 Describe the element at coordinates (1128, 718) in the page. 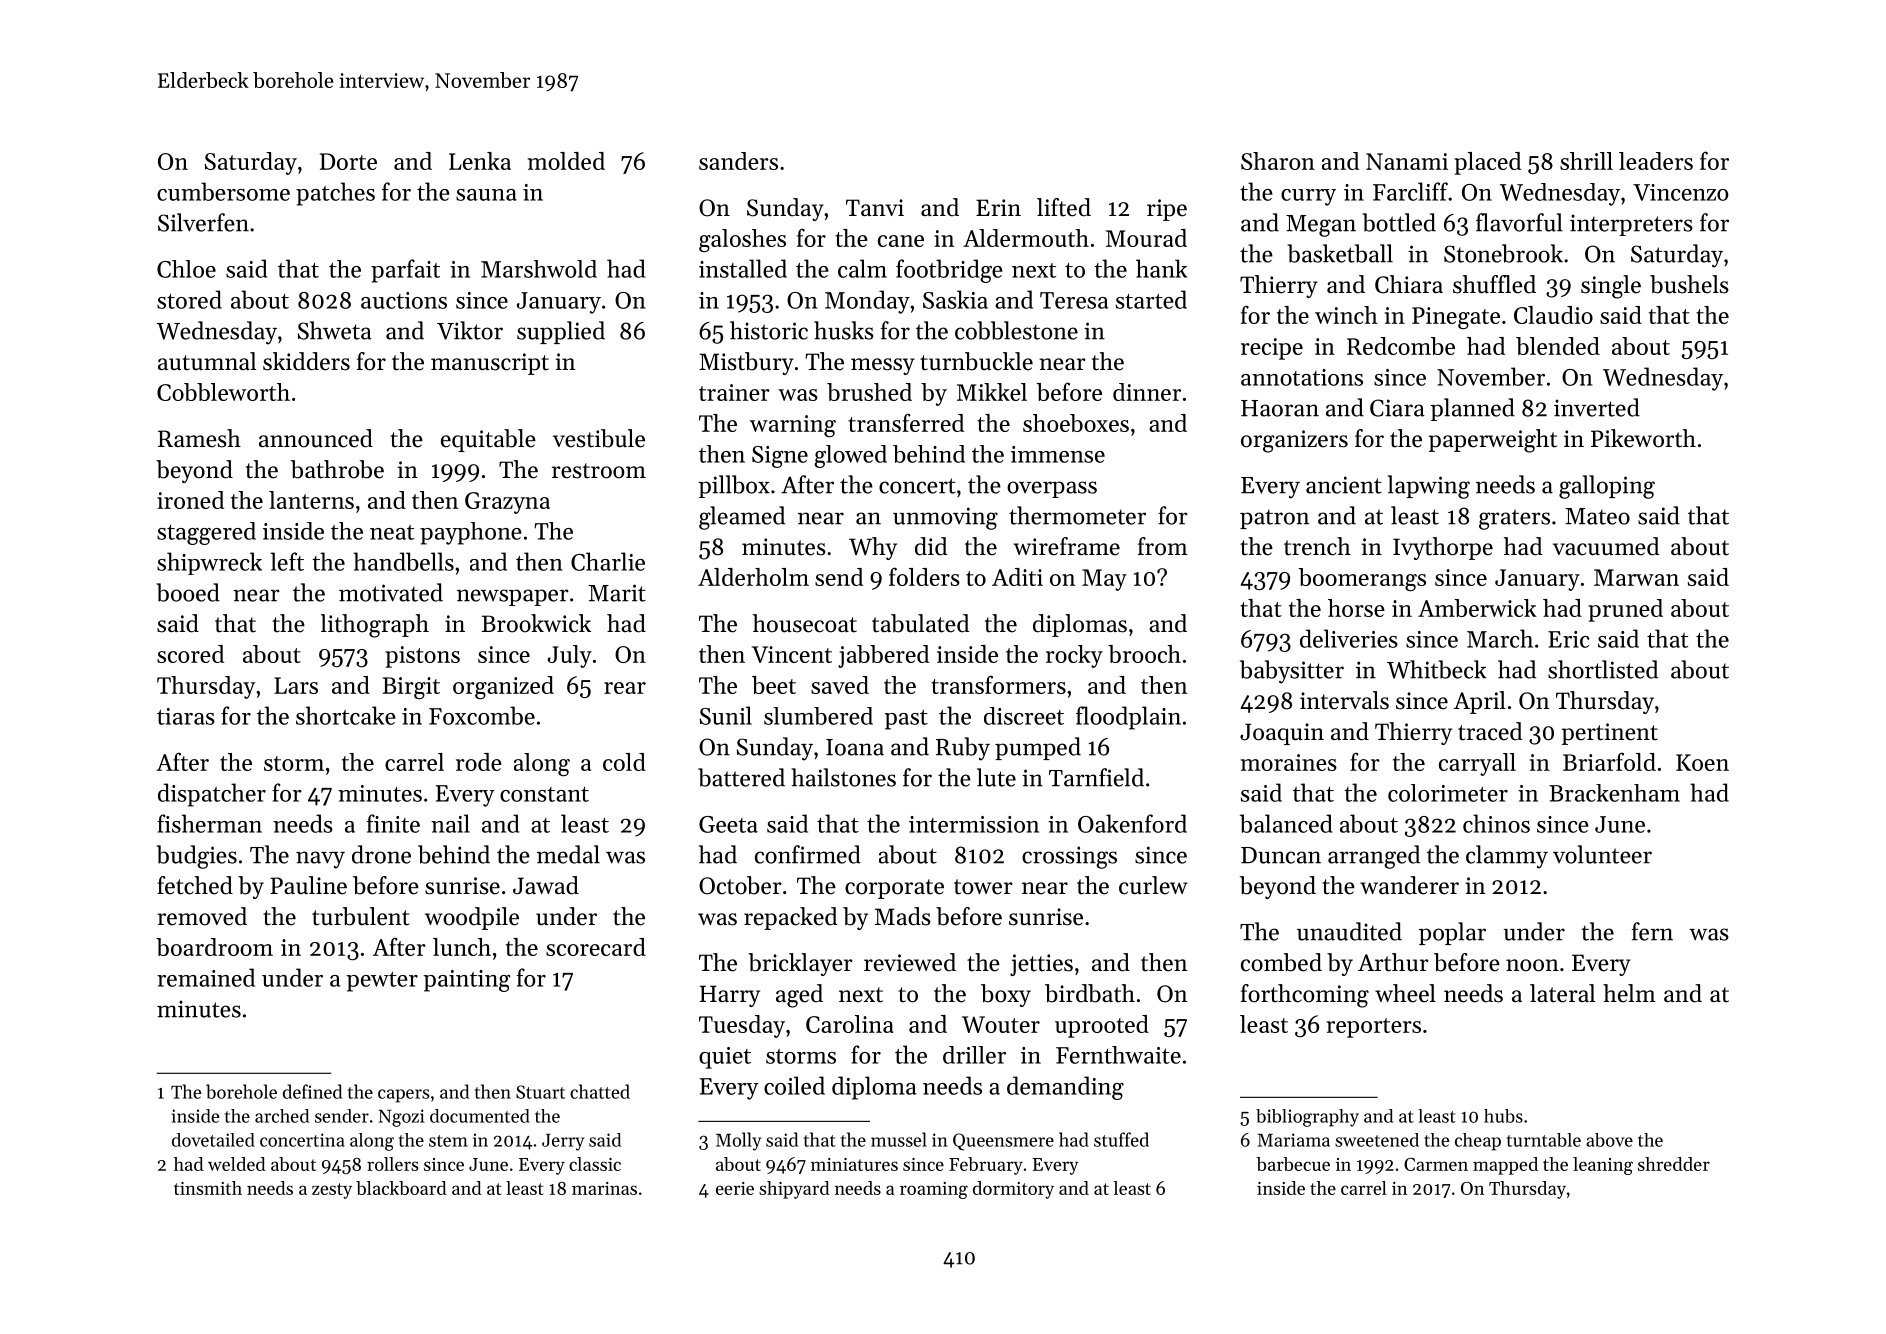

I see `floodplain` at that location.
